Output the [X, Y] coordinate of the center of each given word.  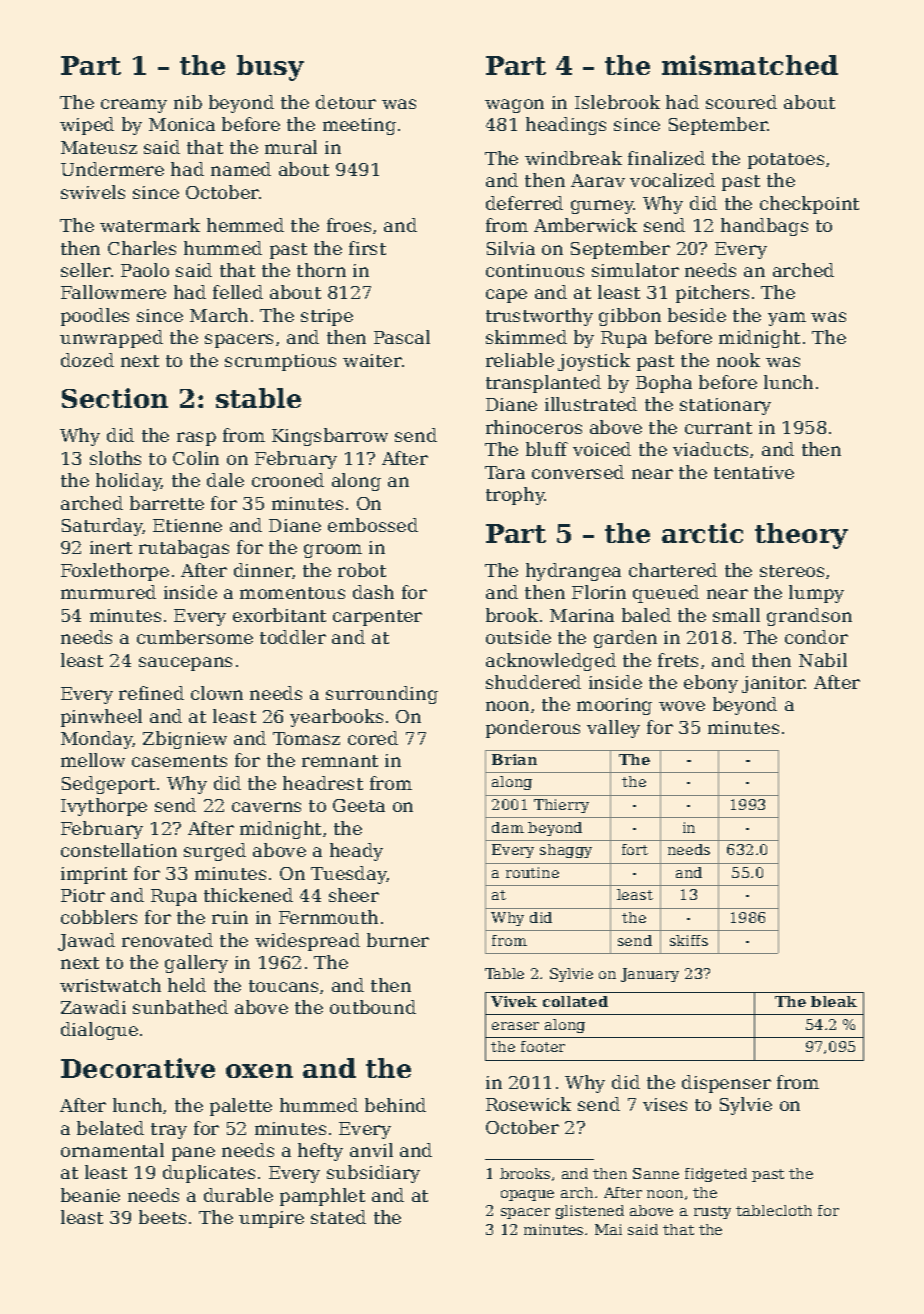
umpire [271, 1219]
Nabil [823, 660]
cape [506, 296]
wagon [514, 106]
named [241, 169]
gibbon [630, 317]
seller [86, 270]
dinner [263, 570]
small [736, 615]
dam [508, 827]
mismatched [750, 65]
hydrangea [573, 572]
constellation [119, 850]
